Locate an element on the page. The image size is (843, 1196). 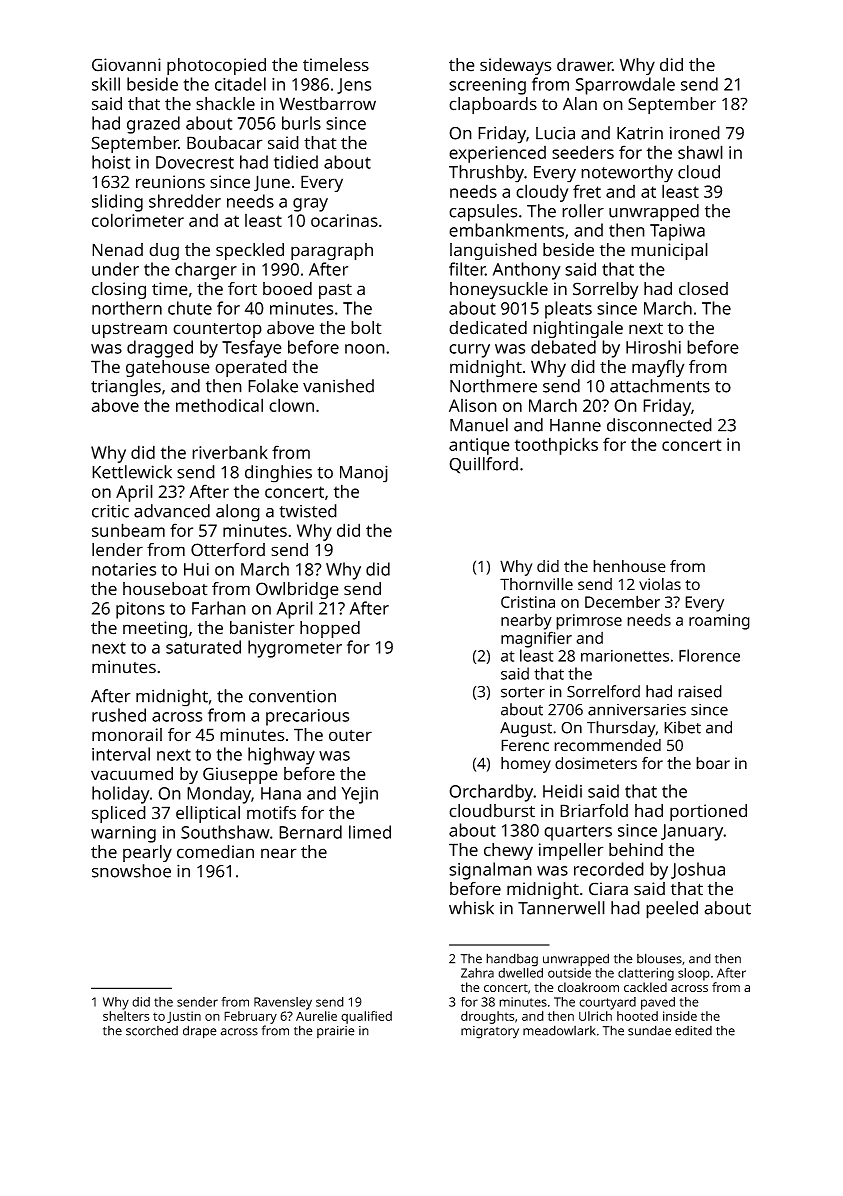
drawer is located at coordinates (584, 65).
